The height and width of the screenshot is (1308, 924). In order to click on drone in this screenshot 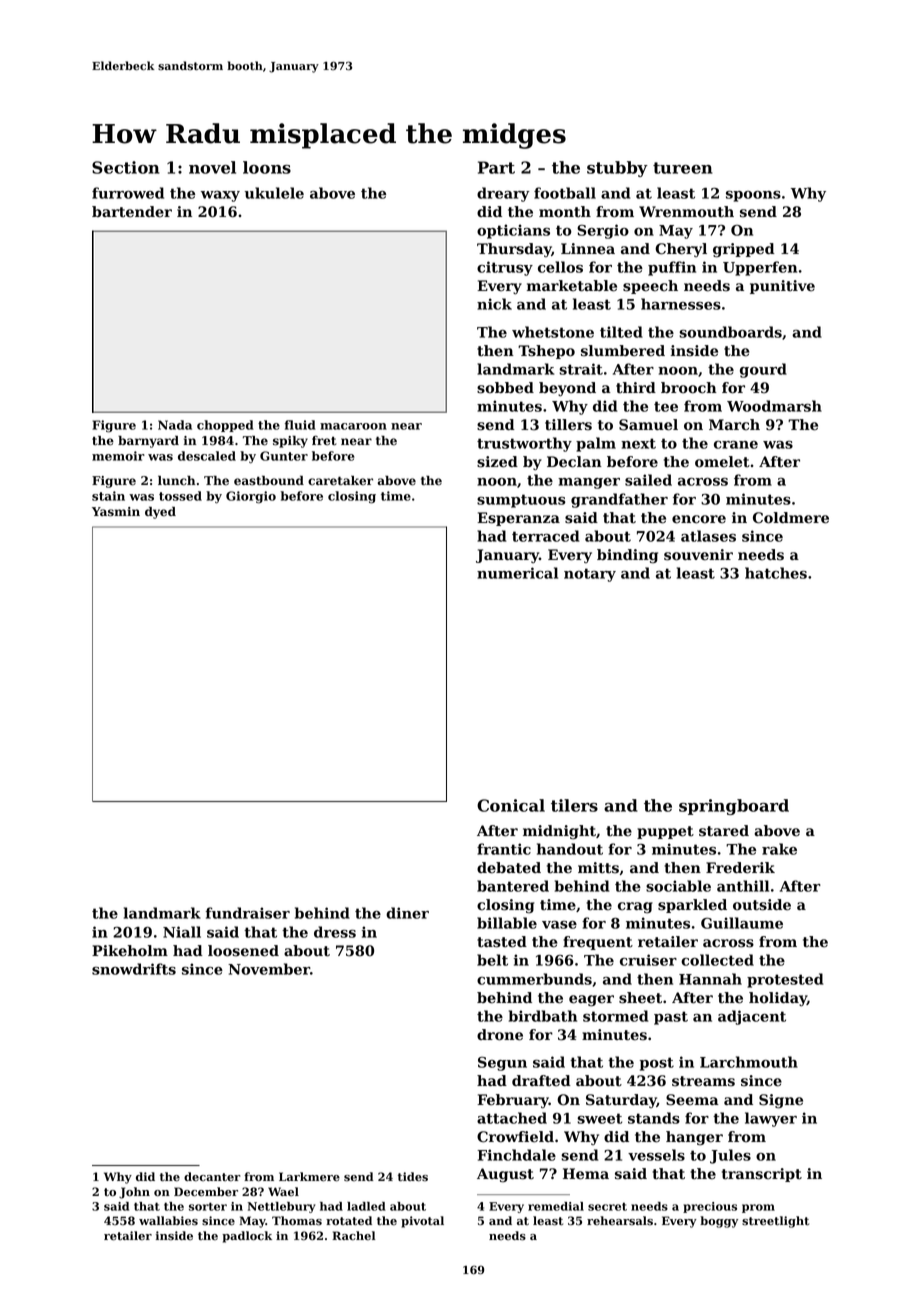, I will do `click(500, 1035)`.
